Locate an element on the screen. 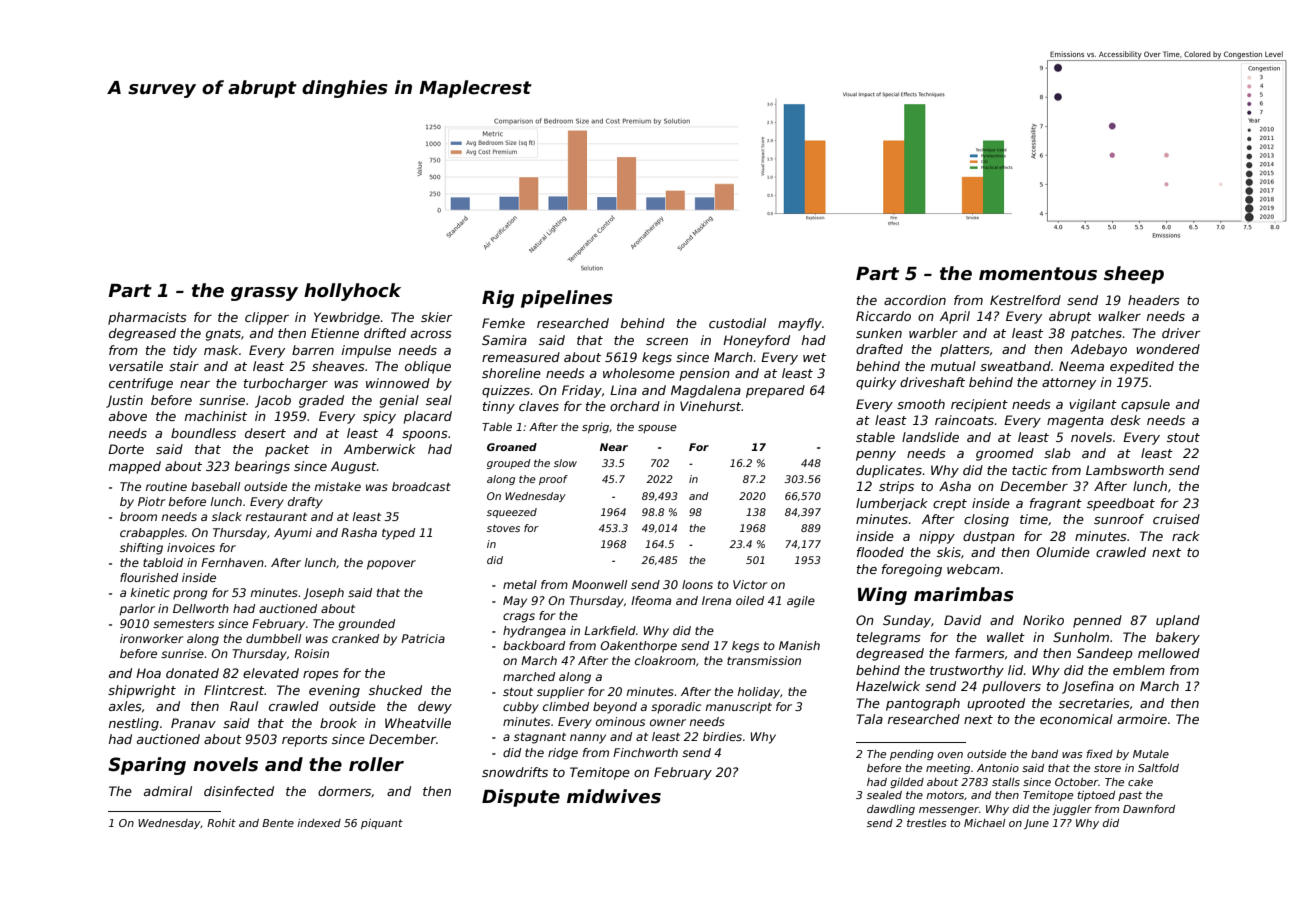 This screenshot has height=924, width=1308. pipelines is located at coordinates (567, 299).
